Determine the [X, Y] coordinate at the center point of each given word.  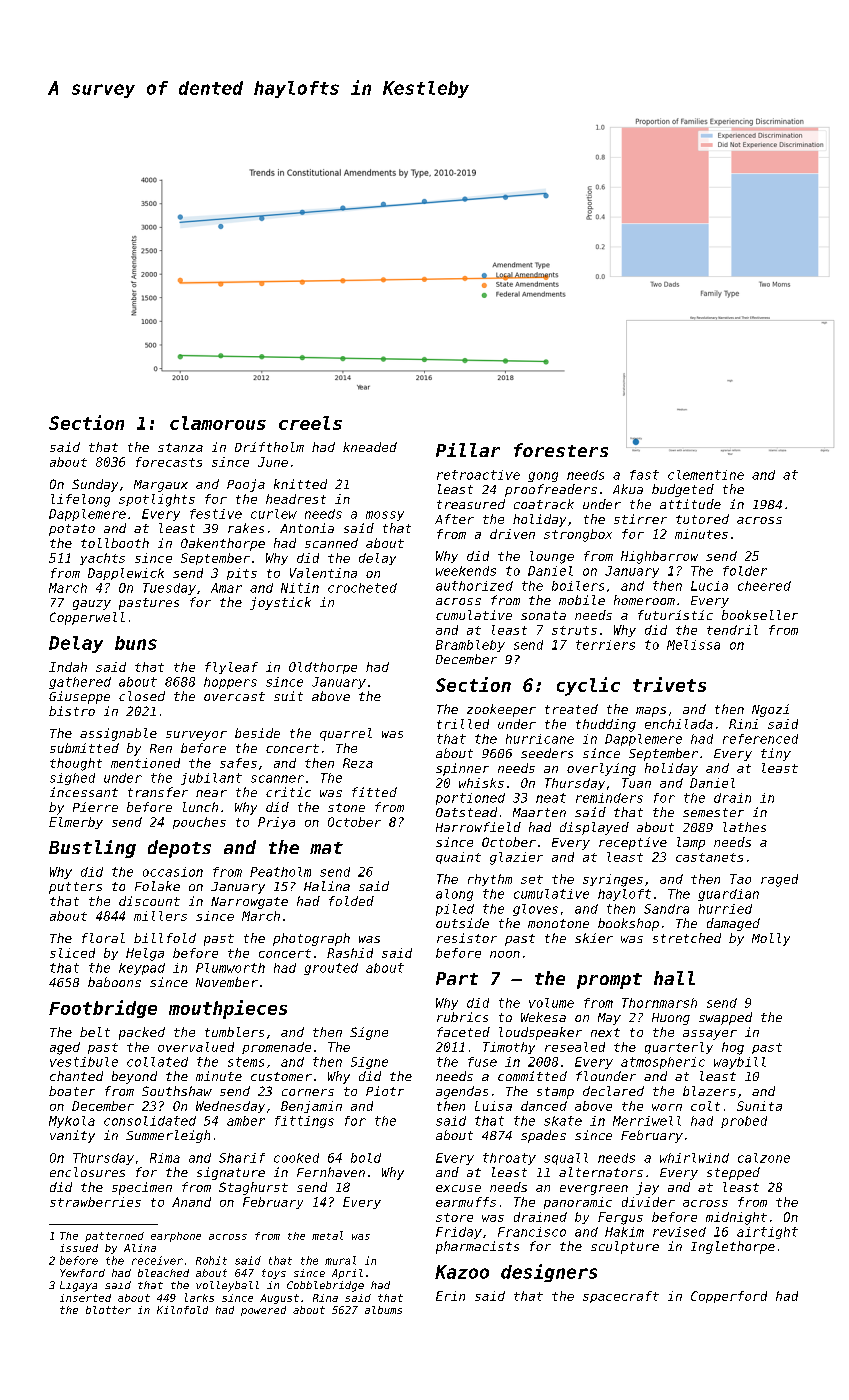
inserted [85, 1298]
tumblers [234, 1032]
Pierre [95, 807]
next [605, 1032]
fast [644, 475]
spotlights [157, 500]
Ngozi [770, 710]
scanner [277, 779]
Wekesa [543, 1017]
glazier [516, 858]
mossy [385, 516]
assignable [118, 734]
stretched [687, 938]
